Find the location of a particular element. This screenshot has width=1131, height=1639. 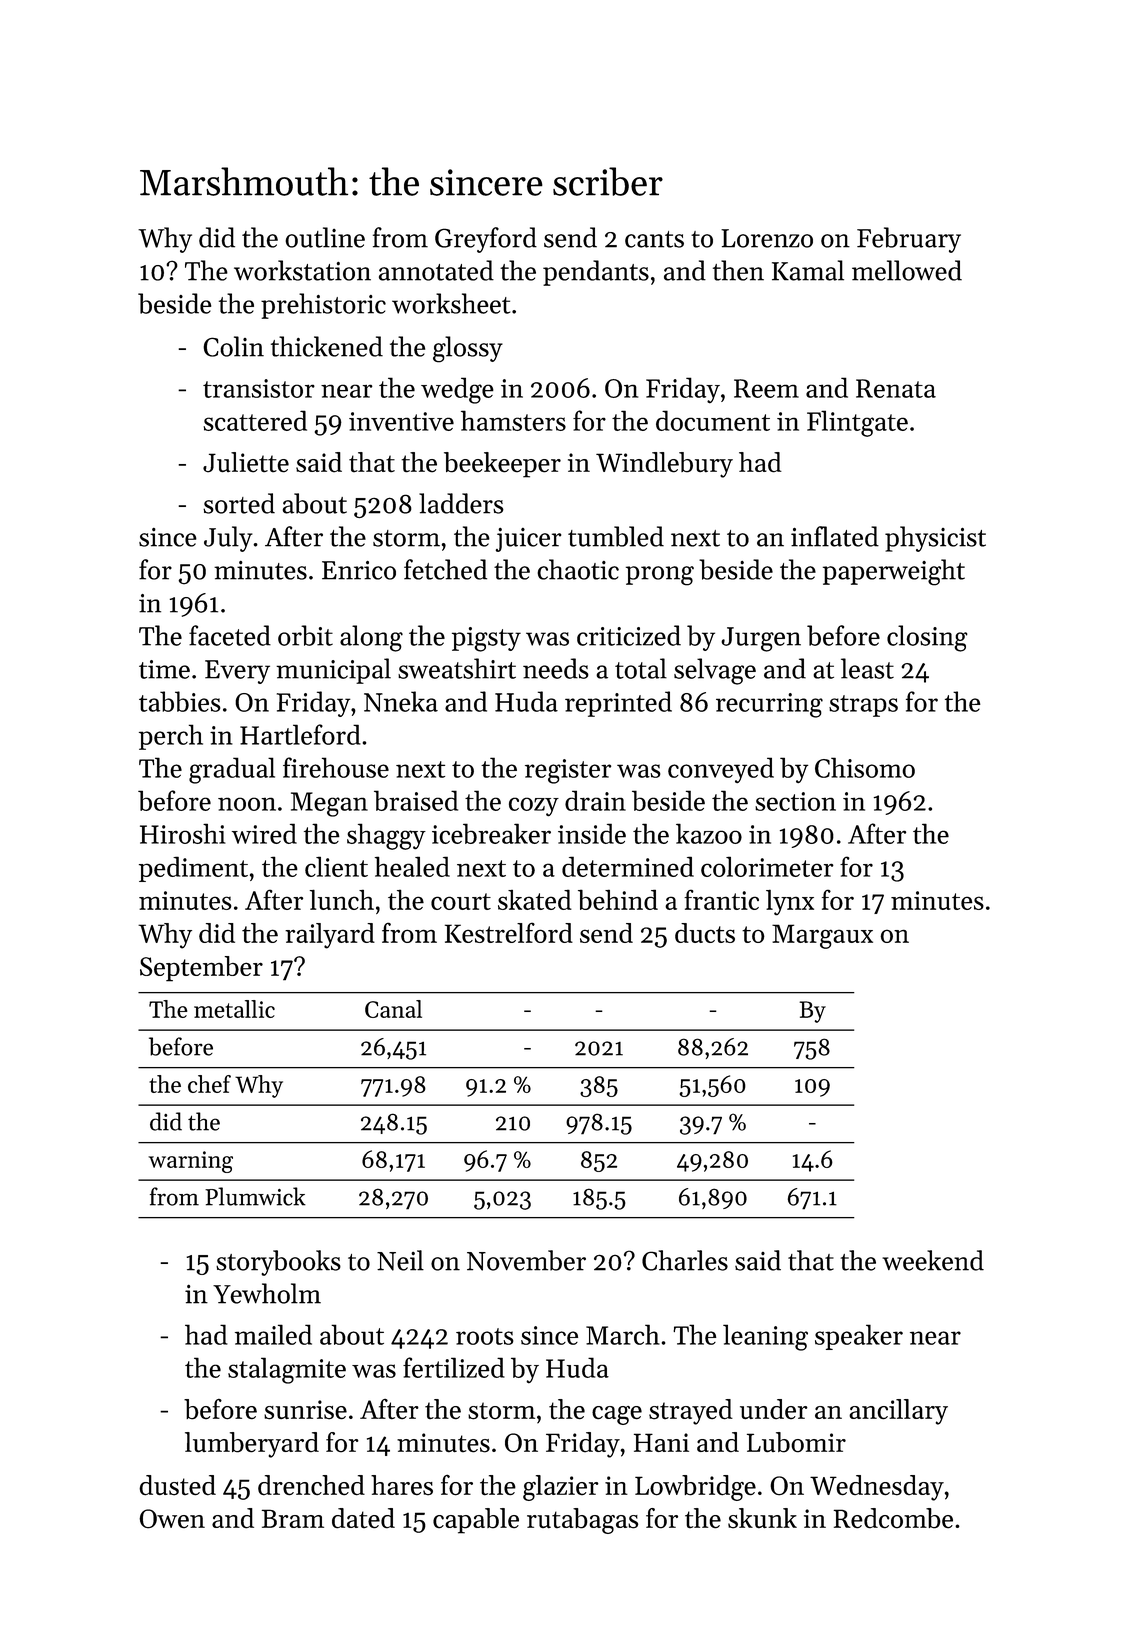

ducts is located at coordinates (705, 933).
